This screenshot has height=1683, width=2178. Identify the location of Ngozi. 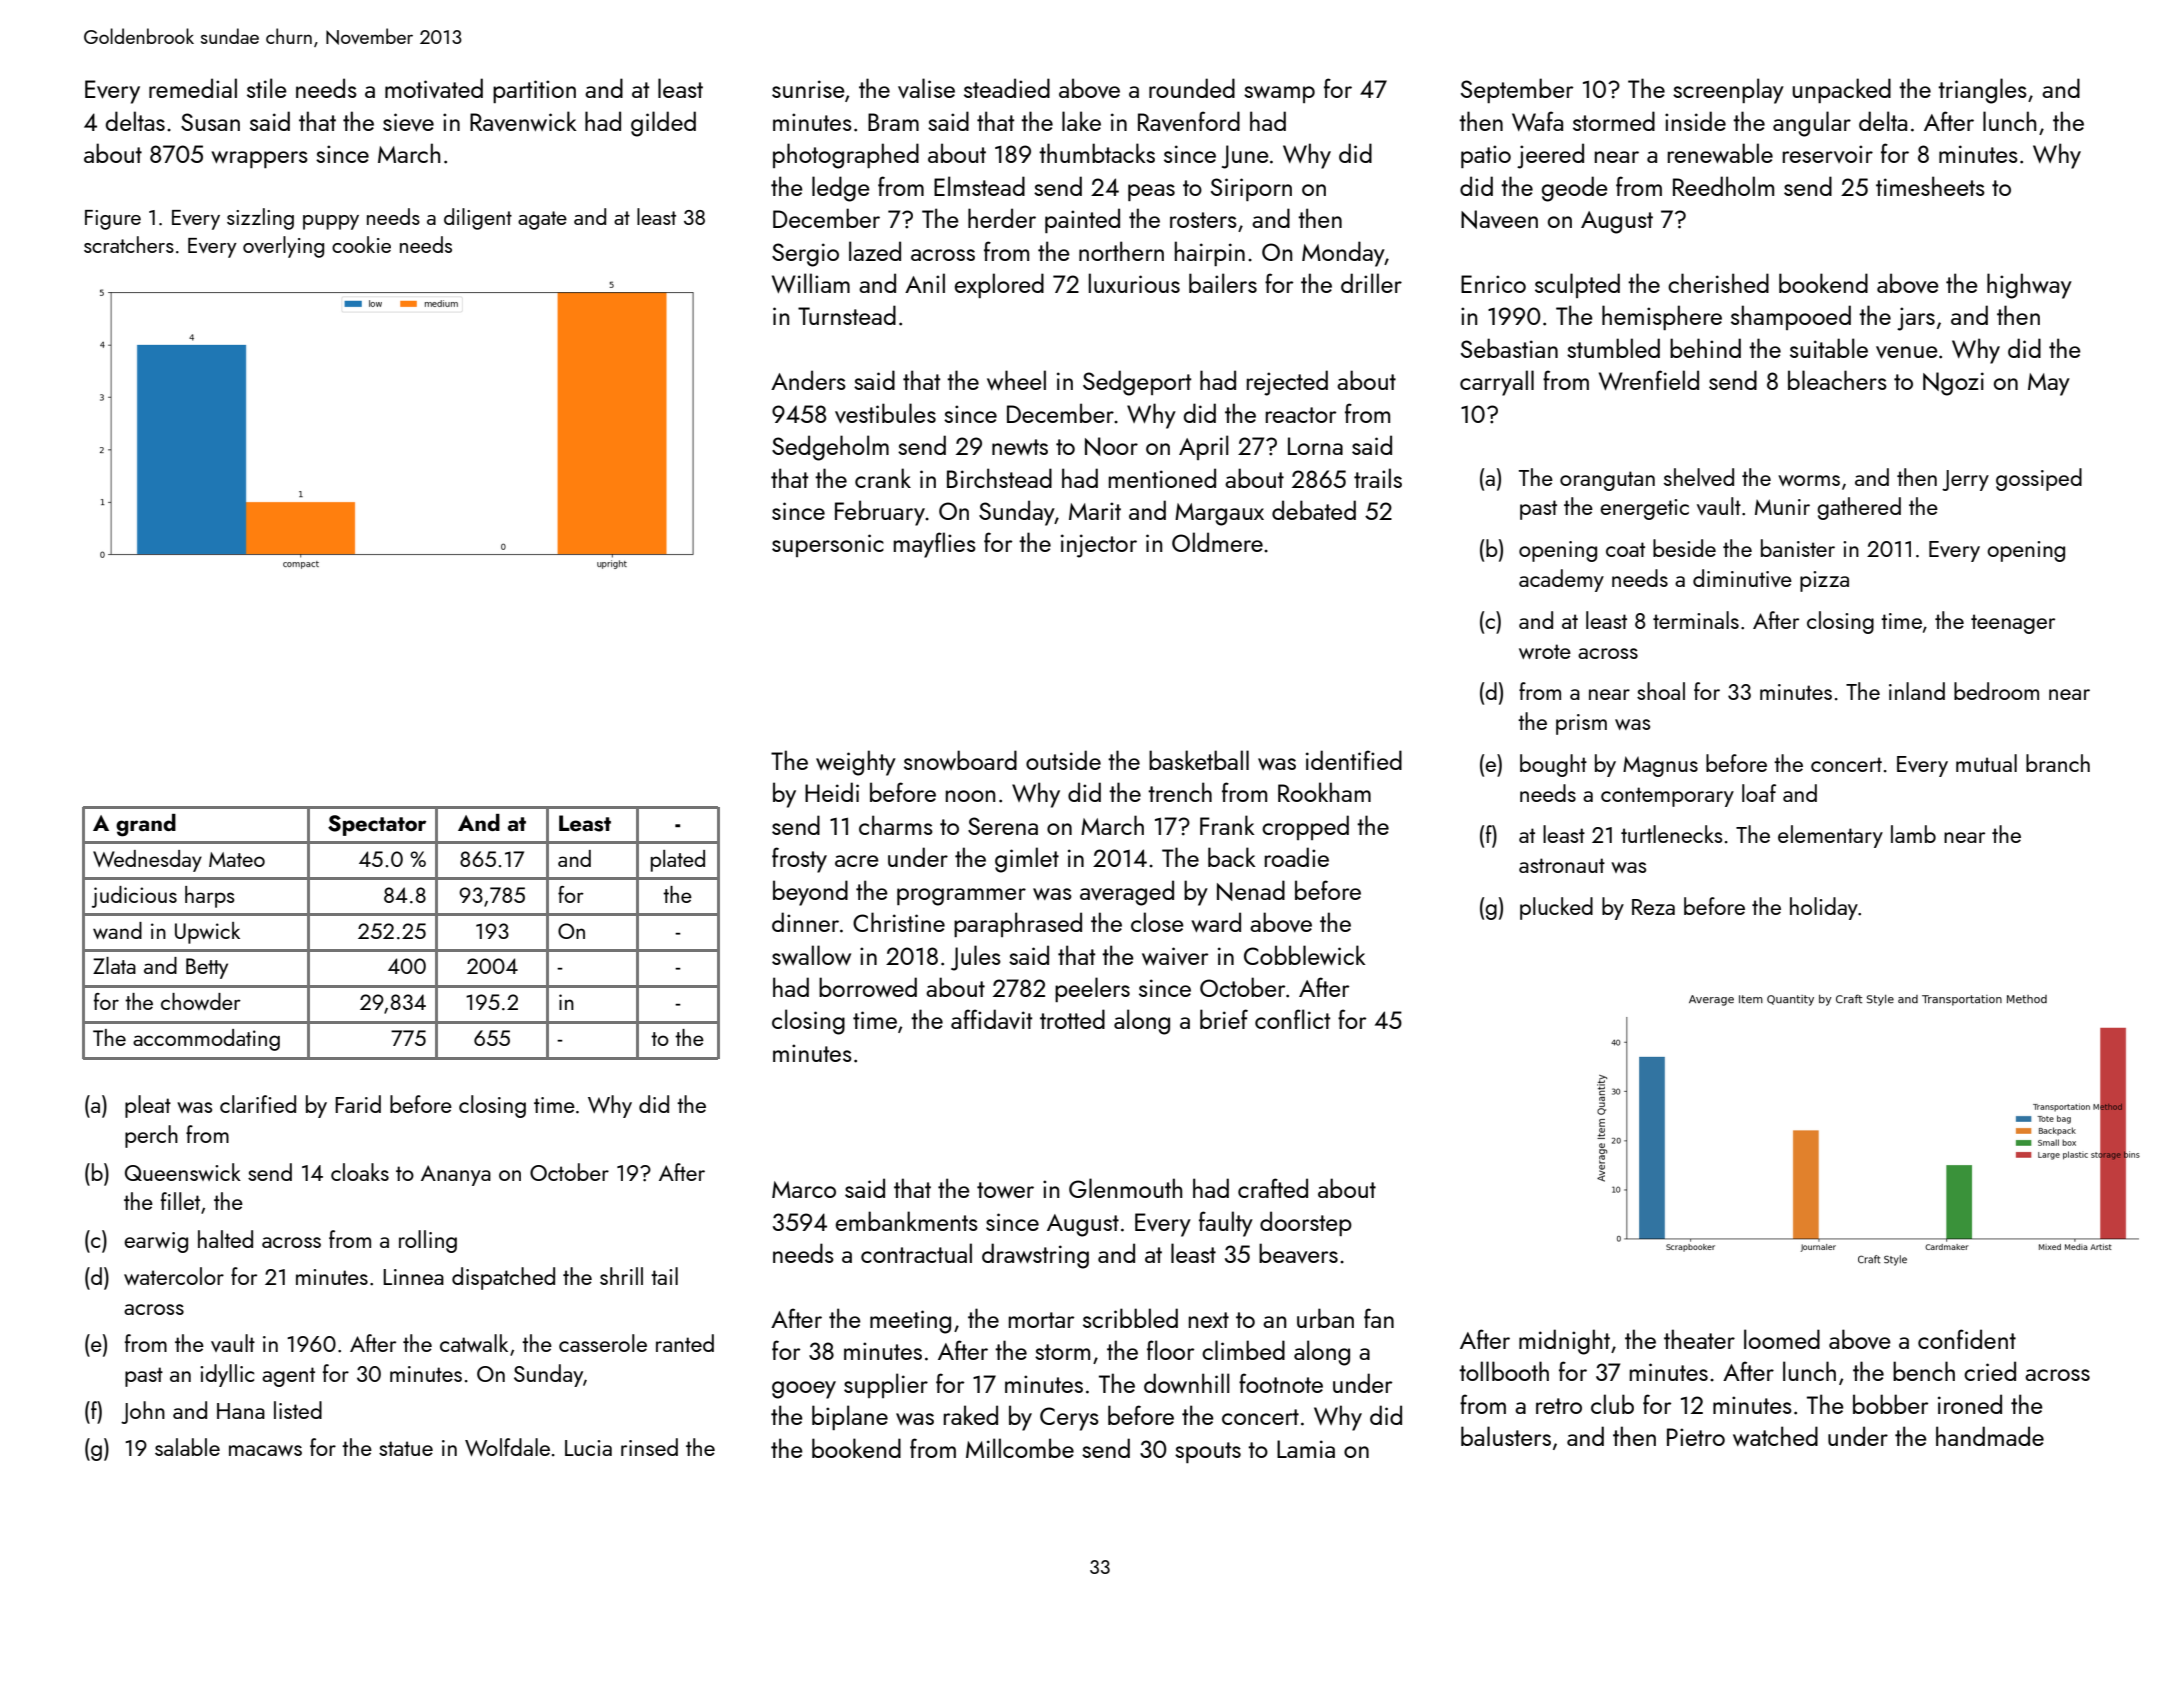
(1953, 384).
